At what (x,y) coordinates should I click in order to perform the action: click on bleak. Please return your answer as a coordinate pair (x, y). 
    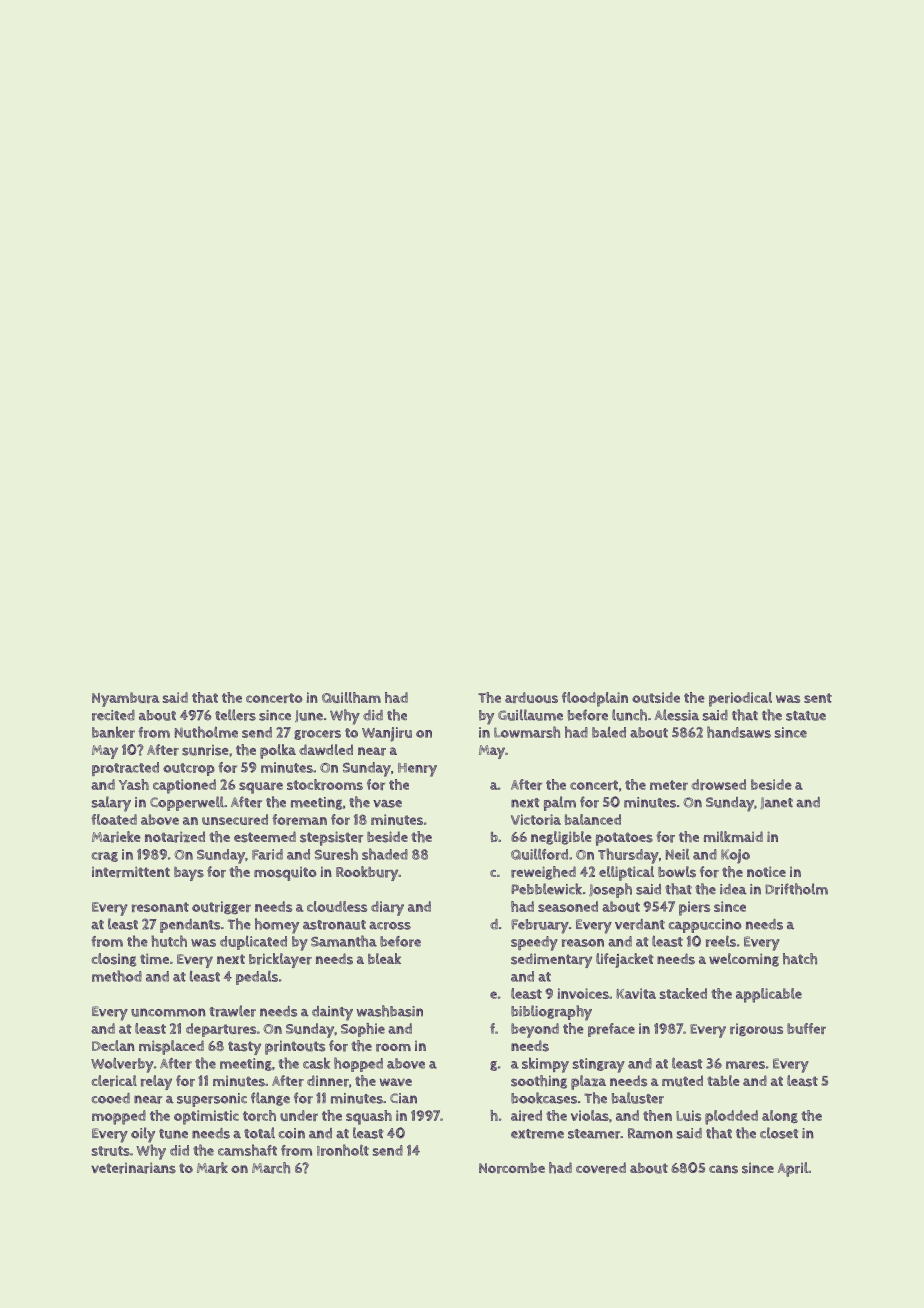
    Looking at the image, I should click on (384, 958).
